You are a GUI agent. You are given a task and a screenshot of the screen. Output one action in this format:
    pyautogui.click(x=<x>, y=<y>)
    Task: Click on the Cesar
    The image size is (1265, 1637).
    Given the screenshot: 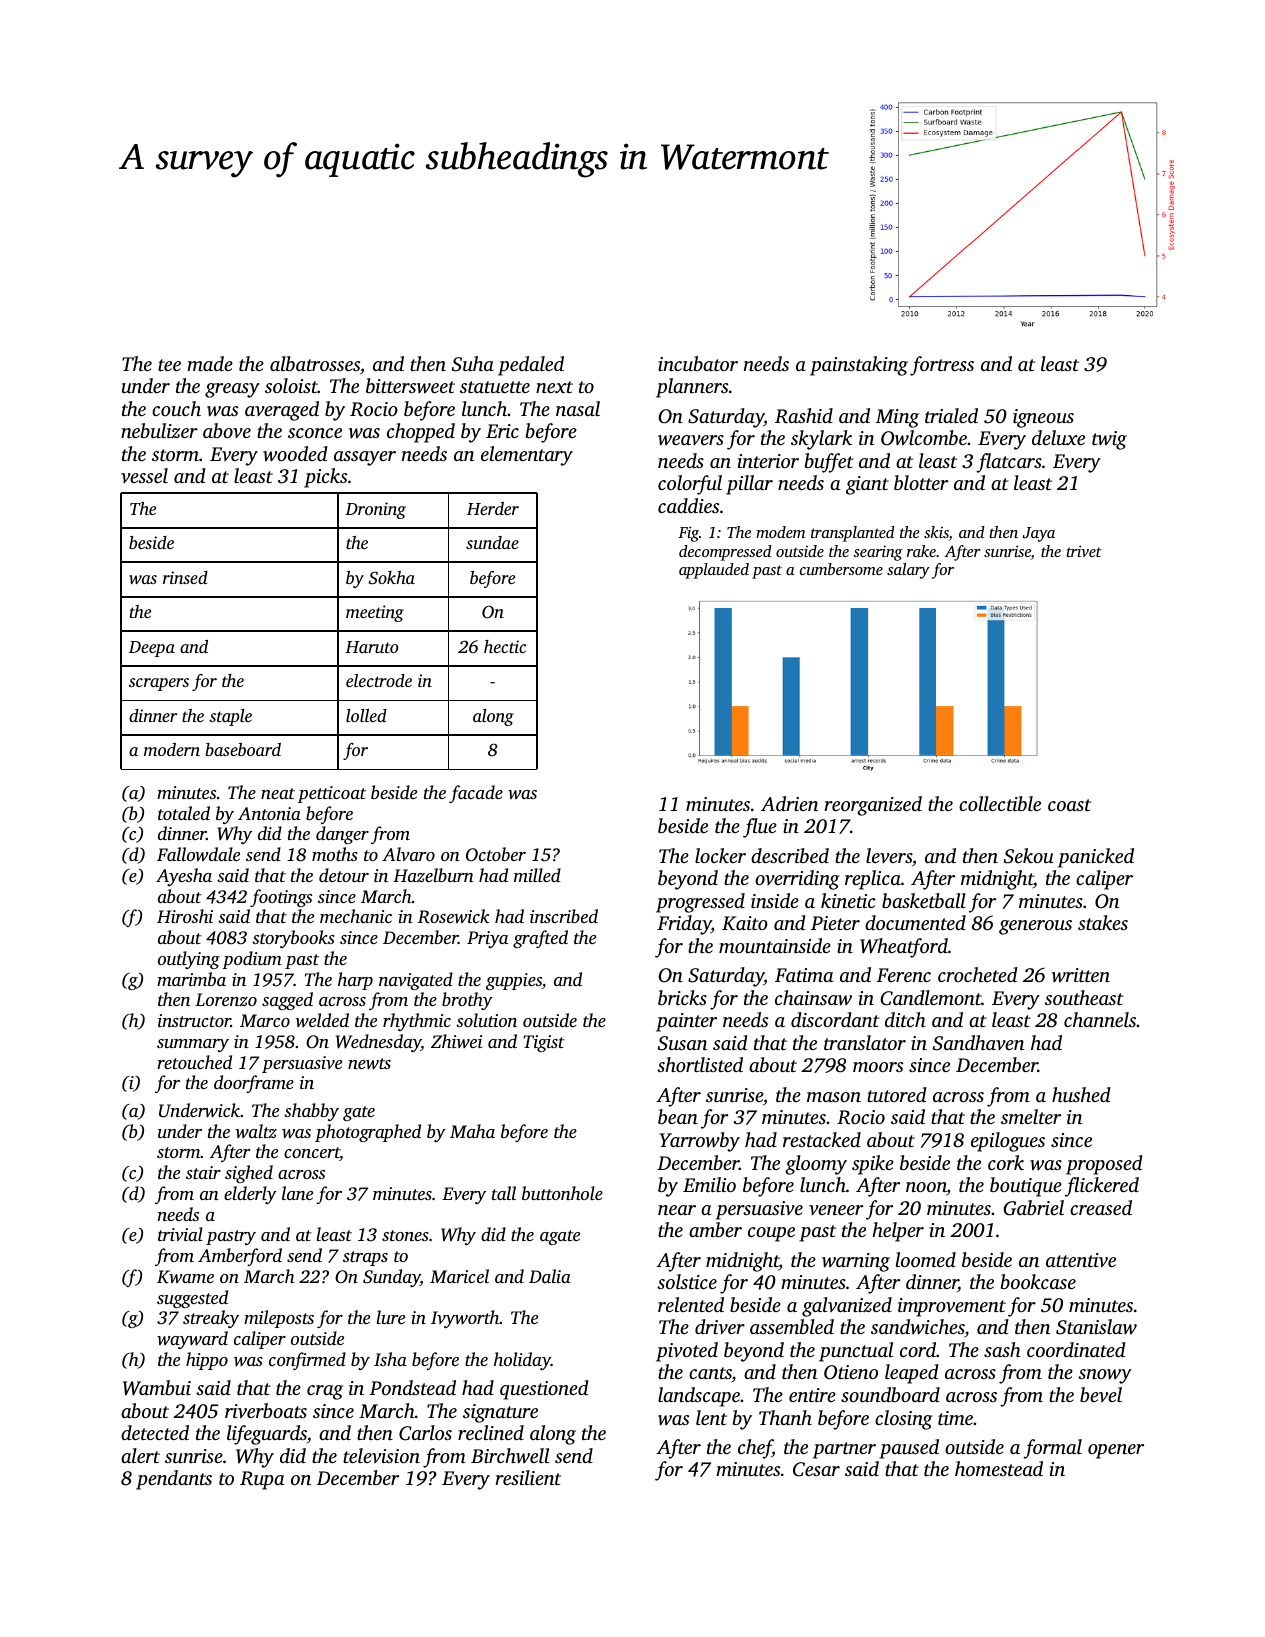 What is the action you would take?
    pyautogui.click(x=816, y=1469)
